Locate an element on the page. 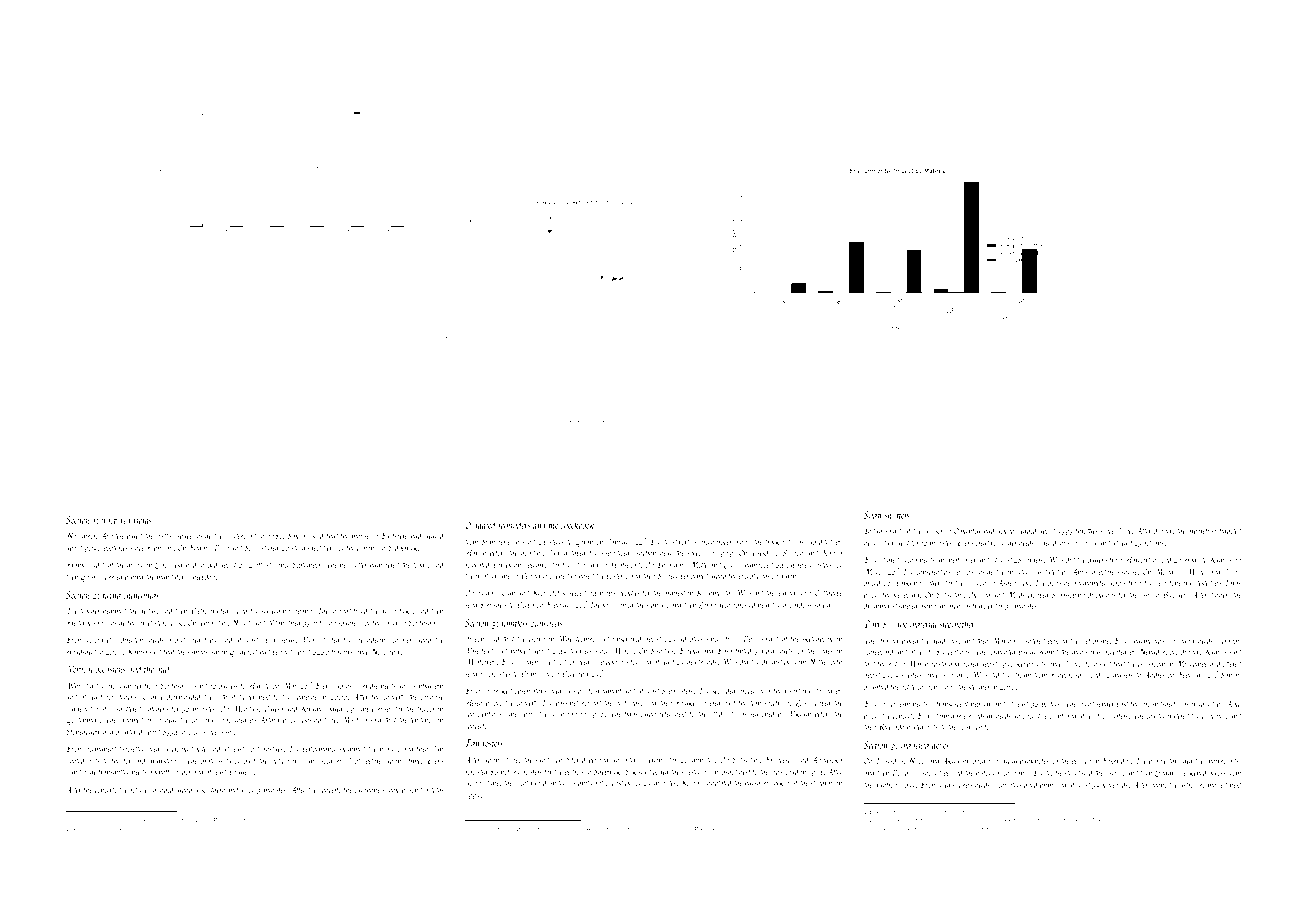 This page has width=1308, height=924. reminders is located at coordinates (514, 524).
